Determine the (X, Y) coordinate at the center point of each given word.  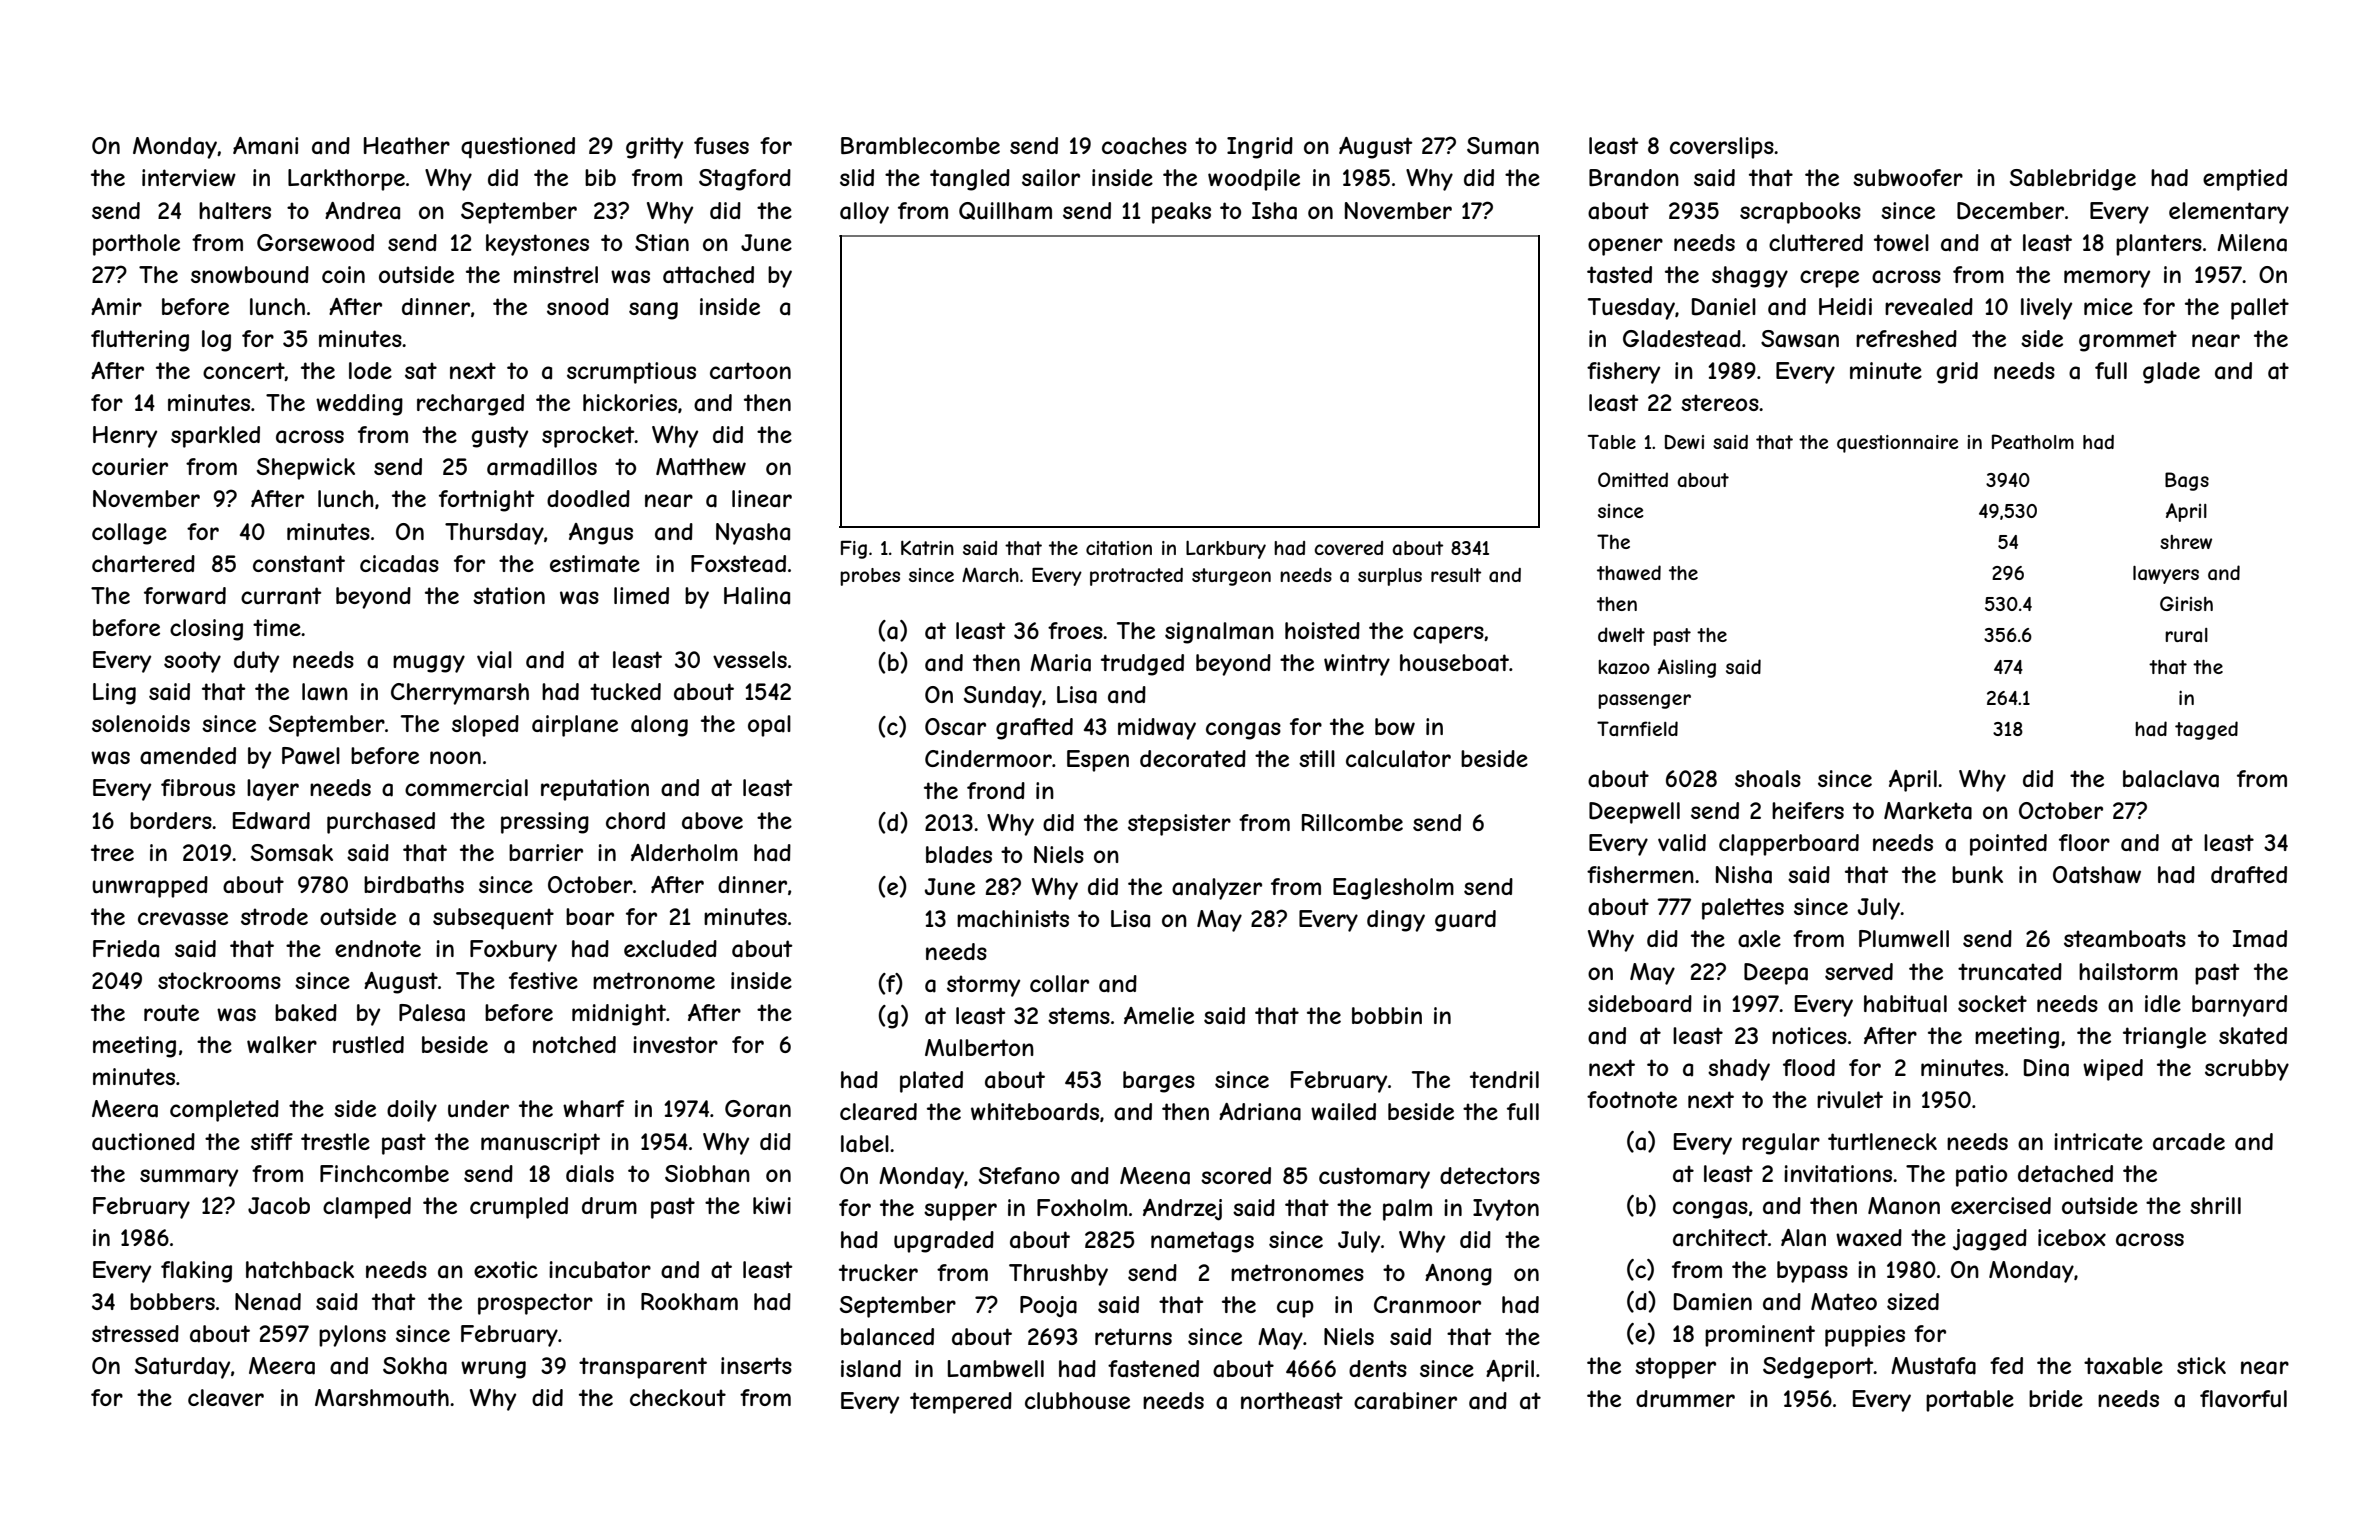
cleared (878, 1112)
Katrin (927, 547)
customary (1374, 1178)
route (171, 1012)
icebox (2072, 1237)
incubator (600, 1270)
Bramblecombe (920, 146)
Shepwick (306, 469)
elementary (2229, 213)
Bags (2187, 481)
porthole (136, 245)
